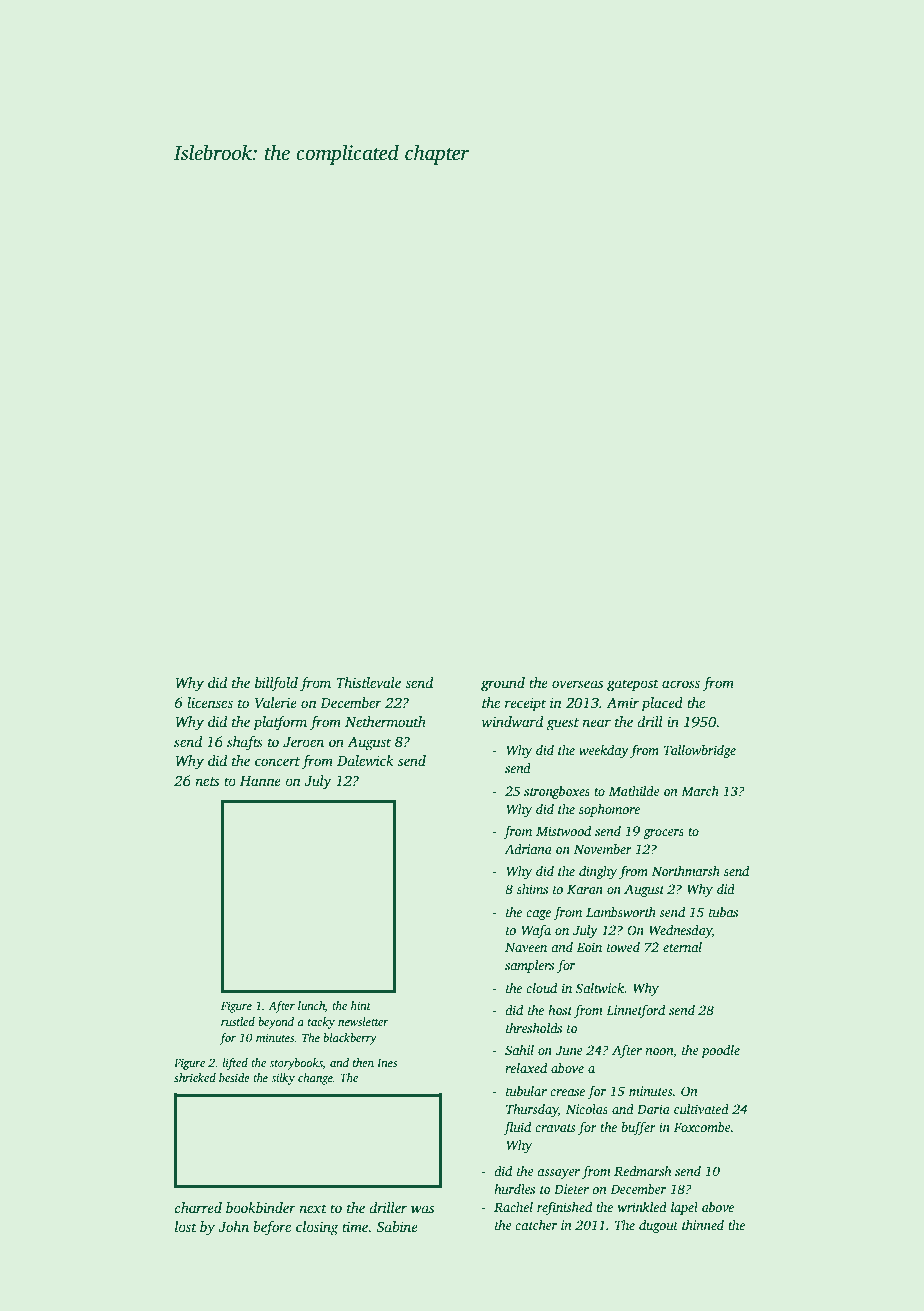 The image size is (924, 1311). I want to click on Thistlevale, so click(368, 682).
